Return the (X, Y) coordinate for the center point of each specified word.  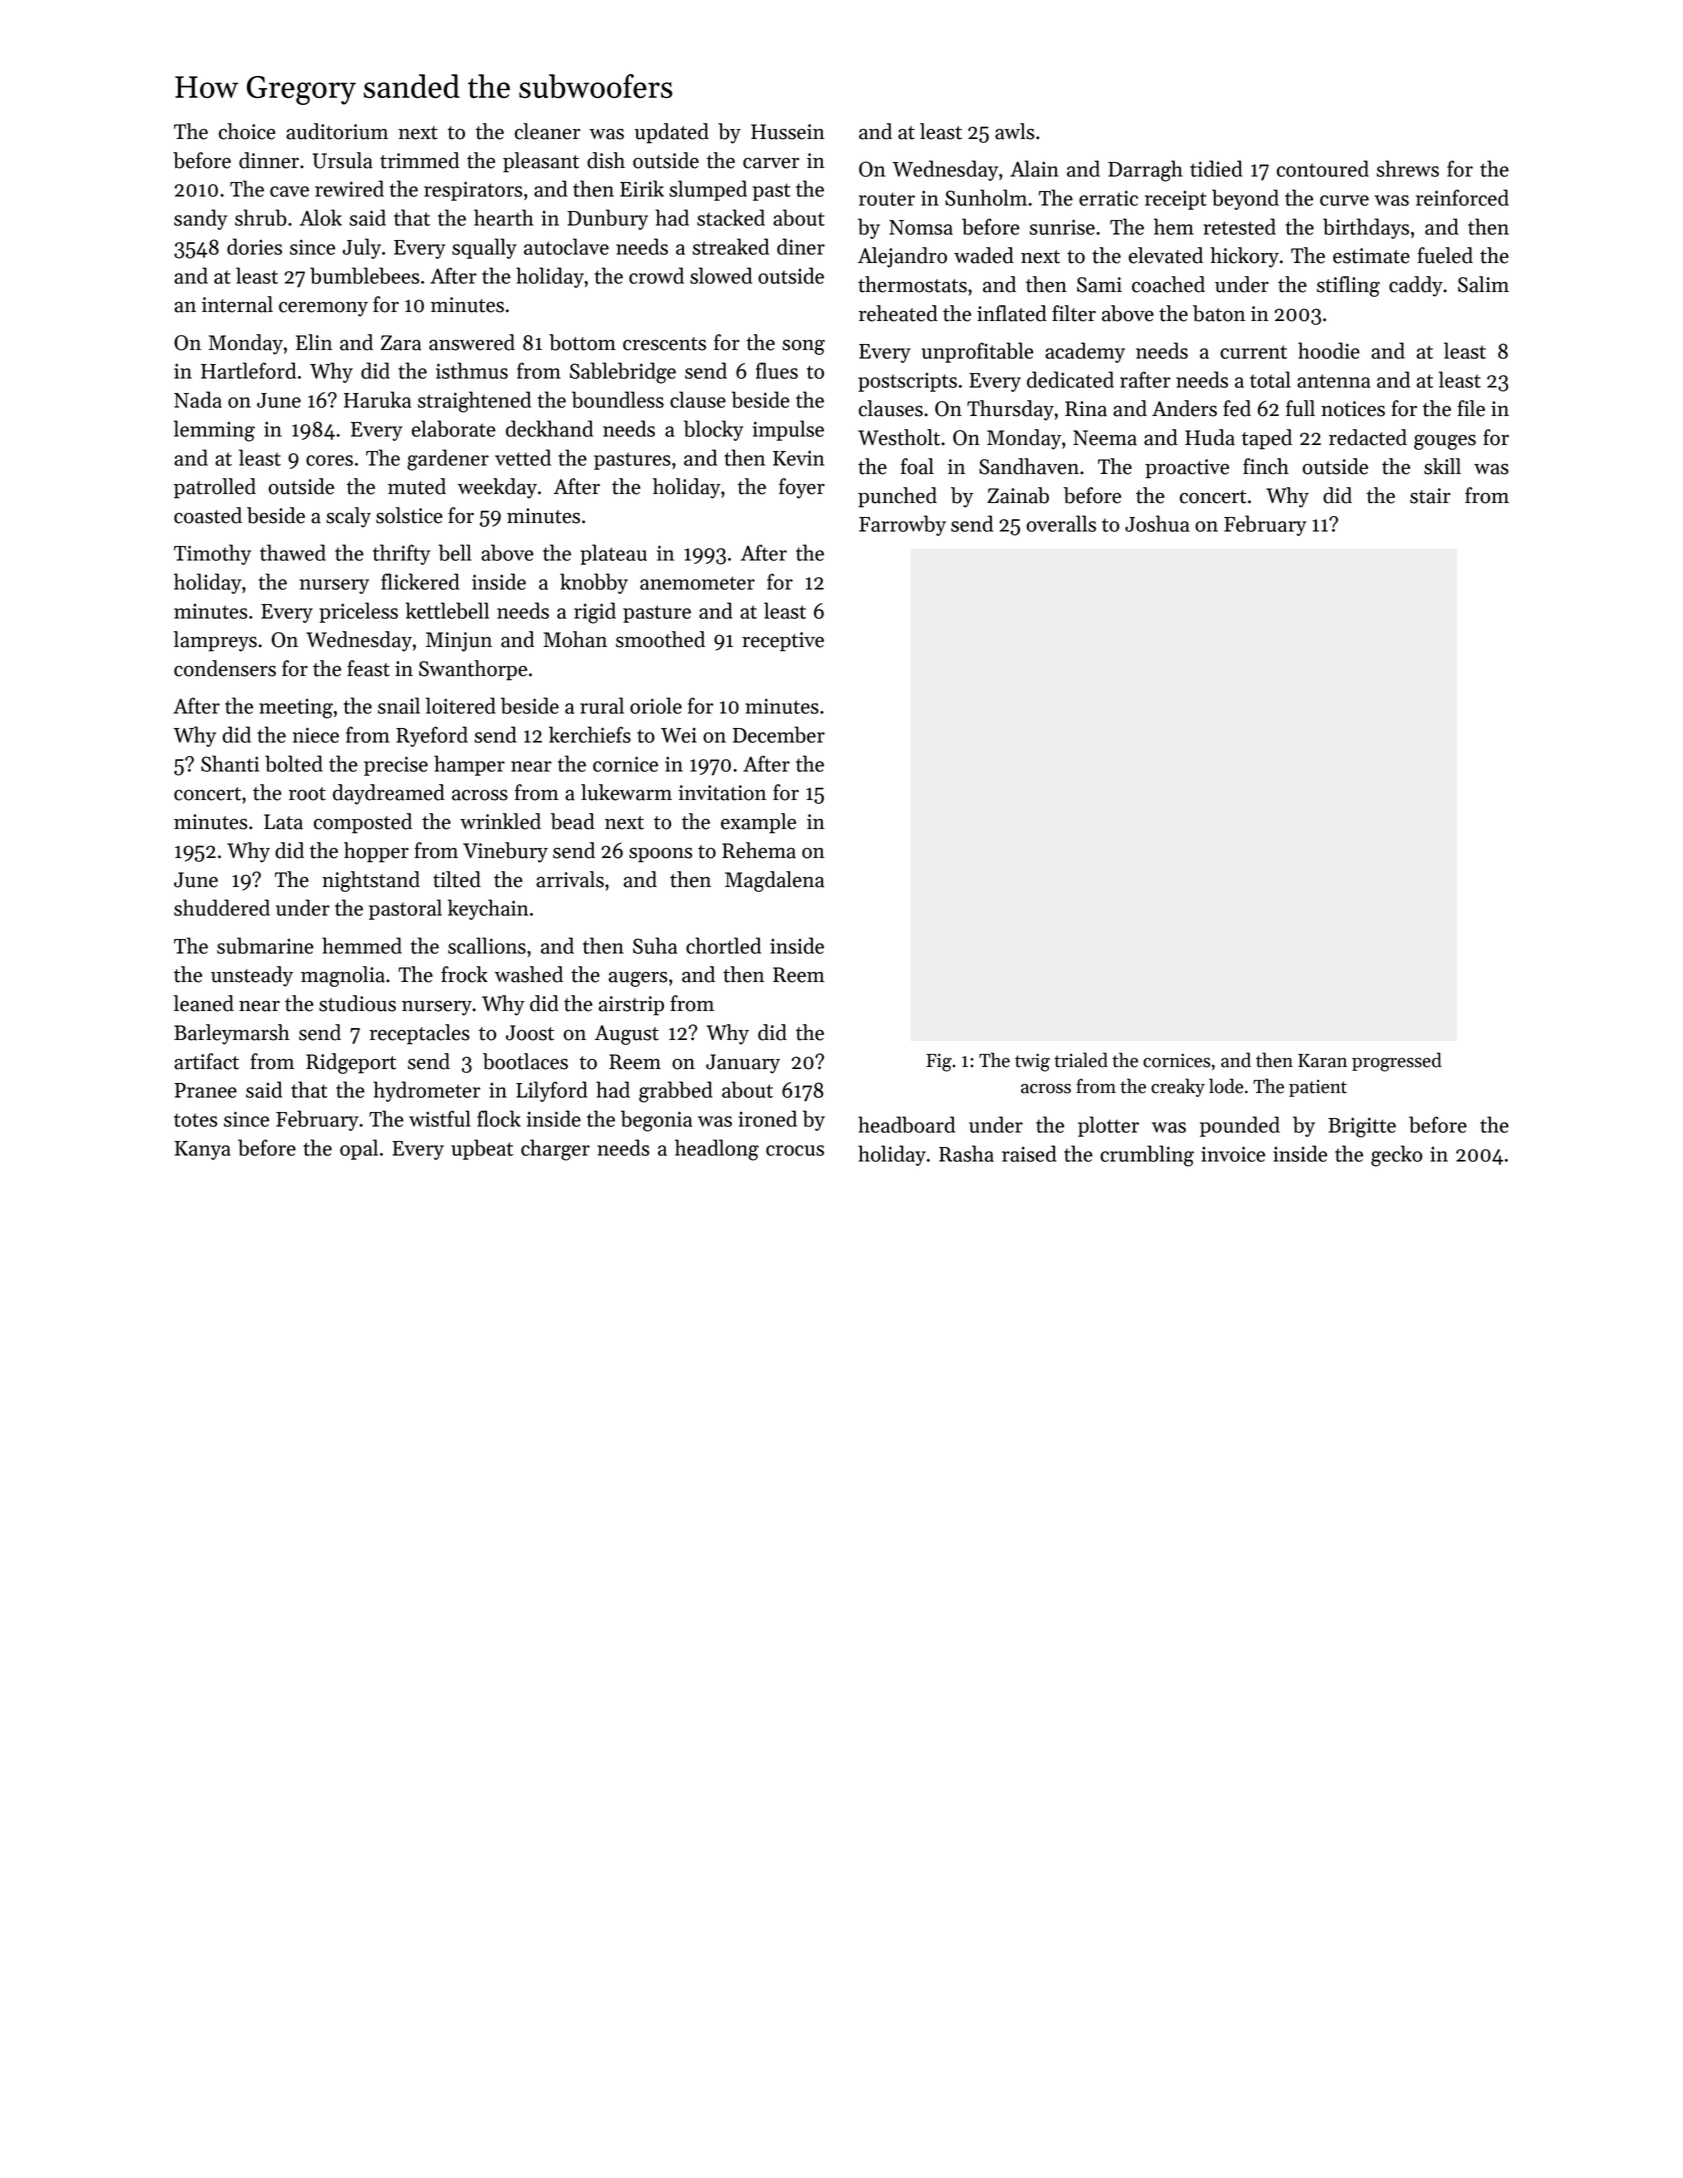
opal (359, 1149)
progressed (1397, 1062)
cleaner (547, 131)
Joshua (1157, 523)
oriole (656, 705)
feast (368, 668)
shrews (1408, 168)
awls (1014, 131)
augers (638, 979)
